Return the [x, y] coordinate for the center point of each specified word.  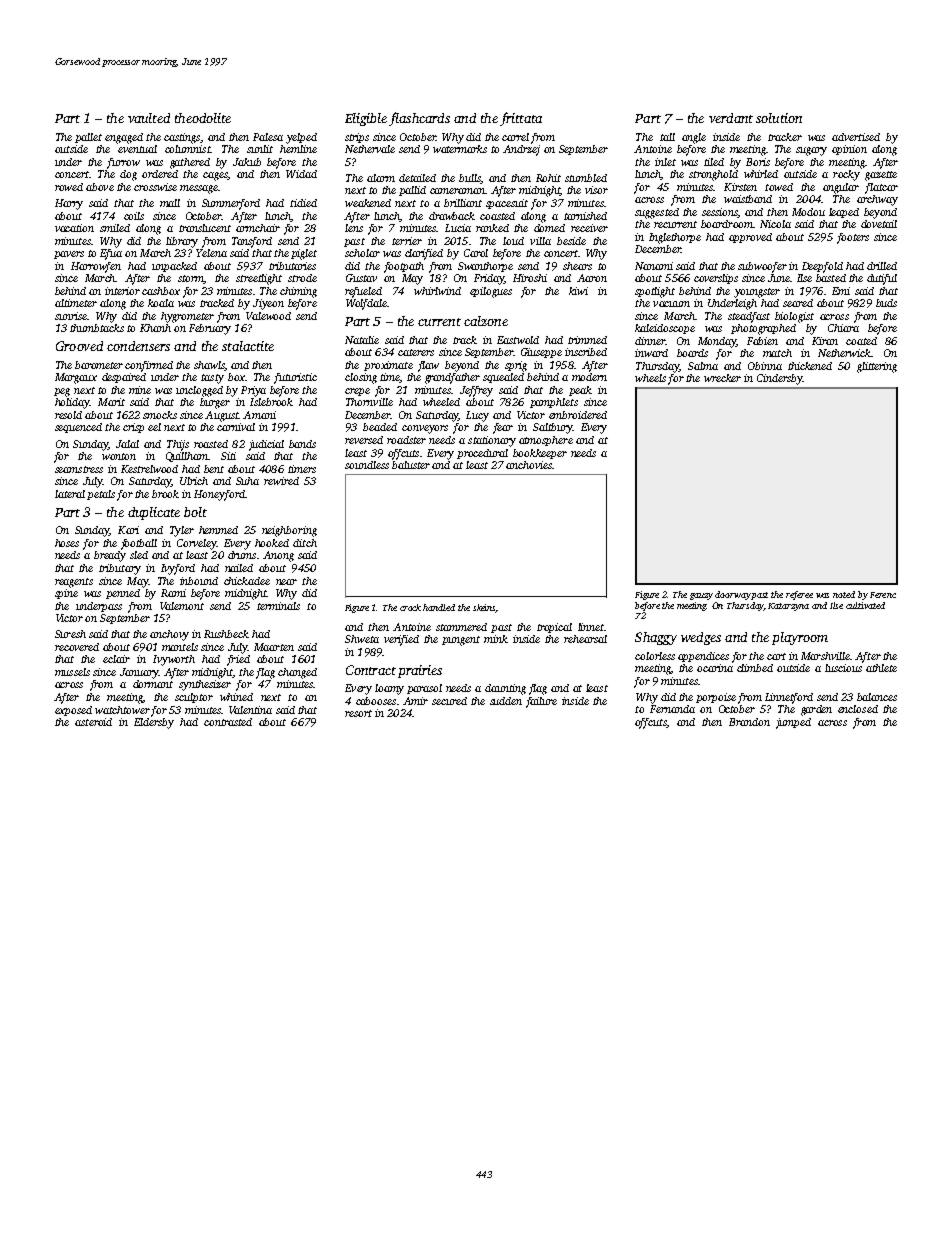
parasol [424, 689]
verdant [731, 118]
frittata [521, 119]
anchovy [169, 635]
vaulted [149, 118]
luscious [843, 668]
